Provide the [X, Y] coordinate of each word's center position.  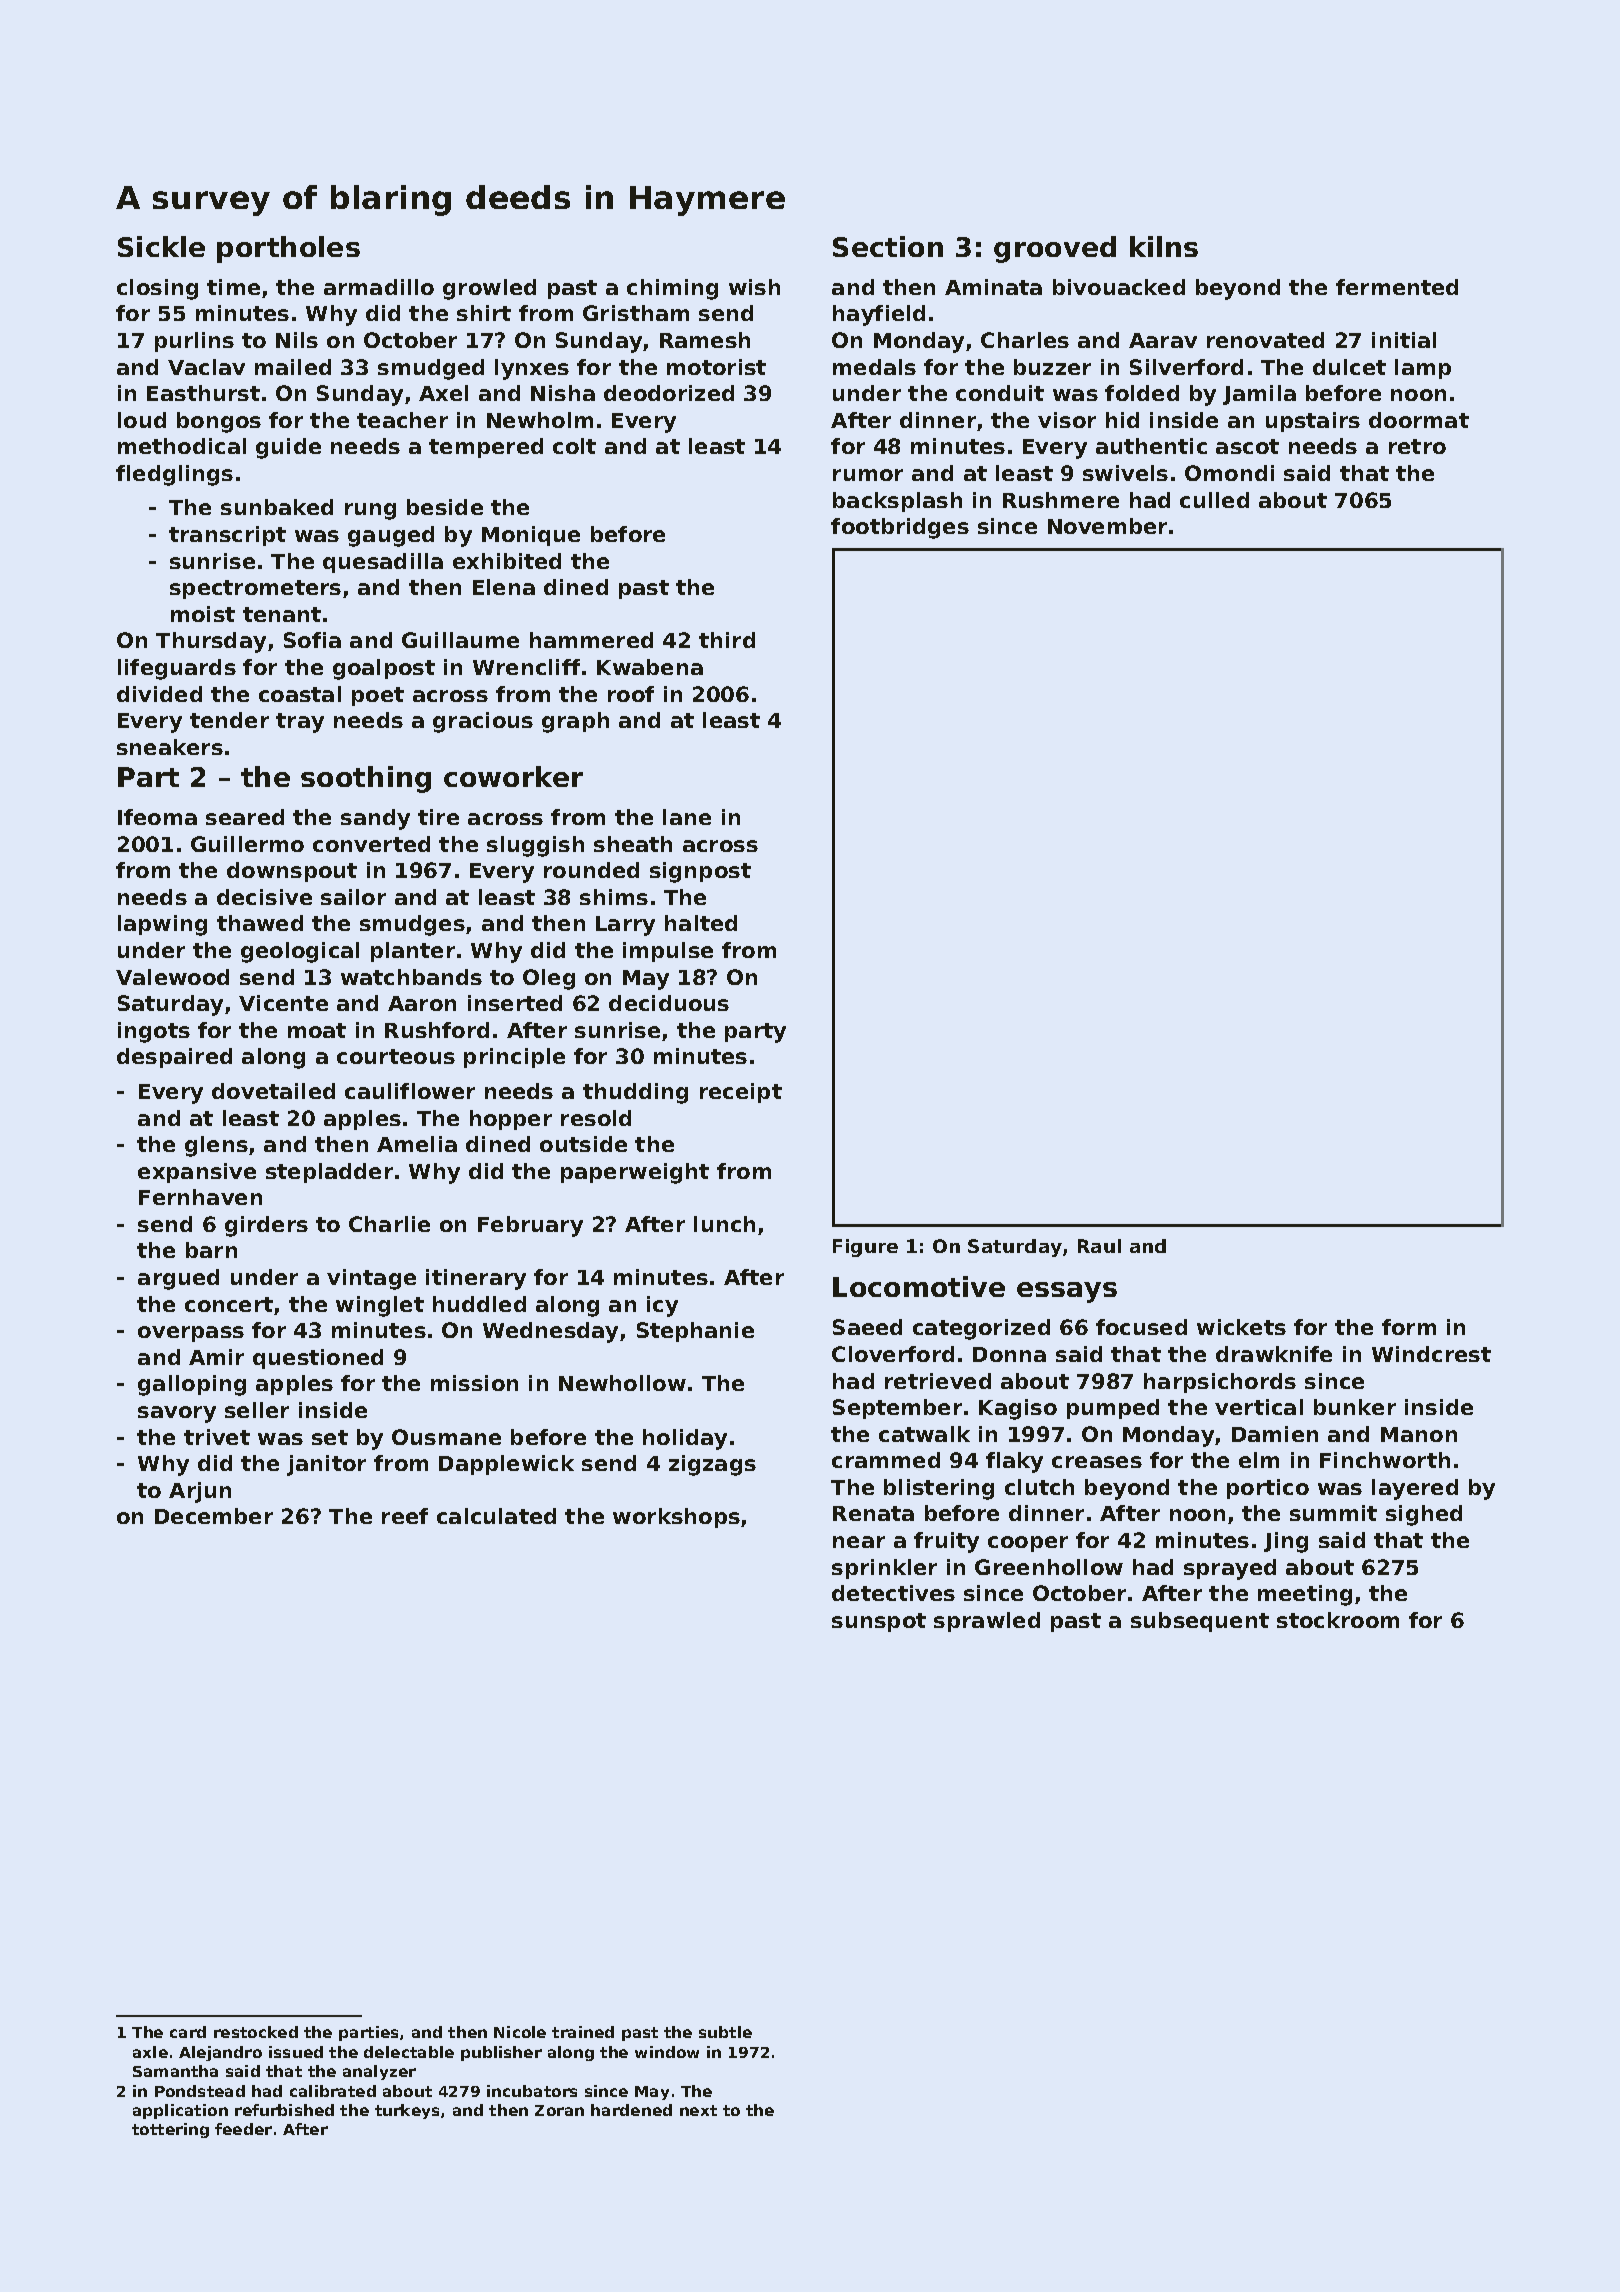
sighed [1424, 1515]
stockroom [1338, 1620]
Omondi [1229, 473]
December [214, 1516]
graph [575, 722]
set [330, 1437]
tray [300, 723]
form [1409, 1327]
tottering [170, 2130]
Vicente [283, 1003]
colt [574, 446]
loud [142, 420]
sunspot [879, 1622]
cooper [1028, 1544]
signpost [700, 872]
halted [701, 923]
